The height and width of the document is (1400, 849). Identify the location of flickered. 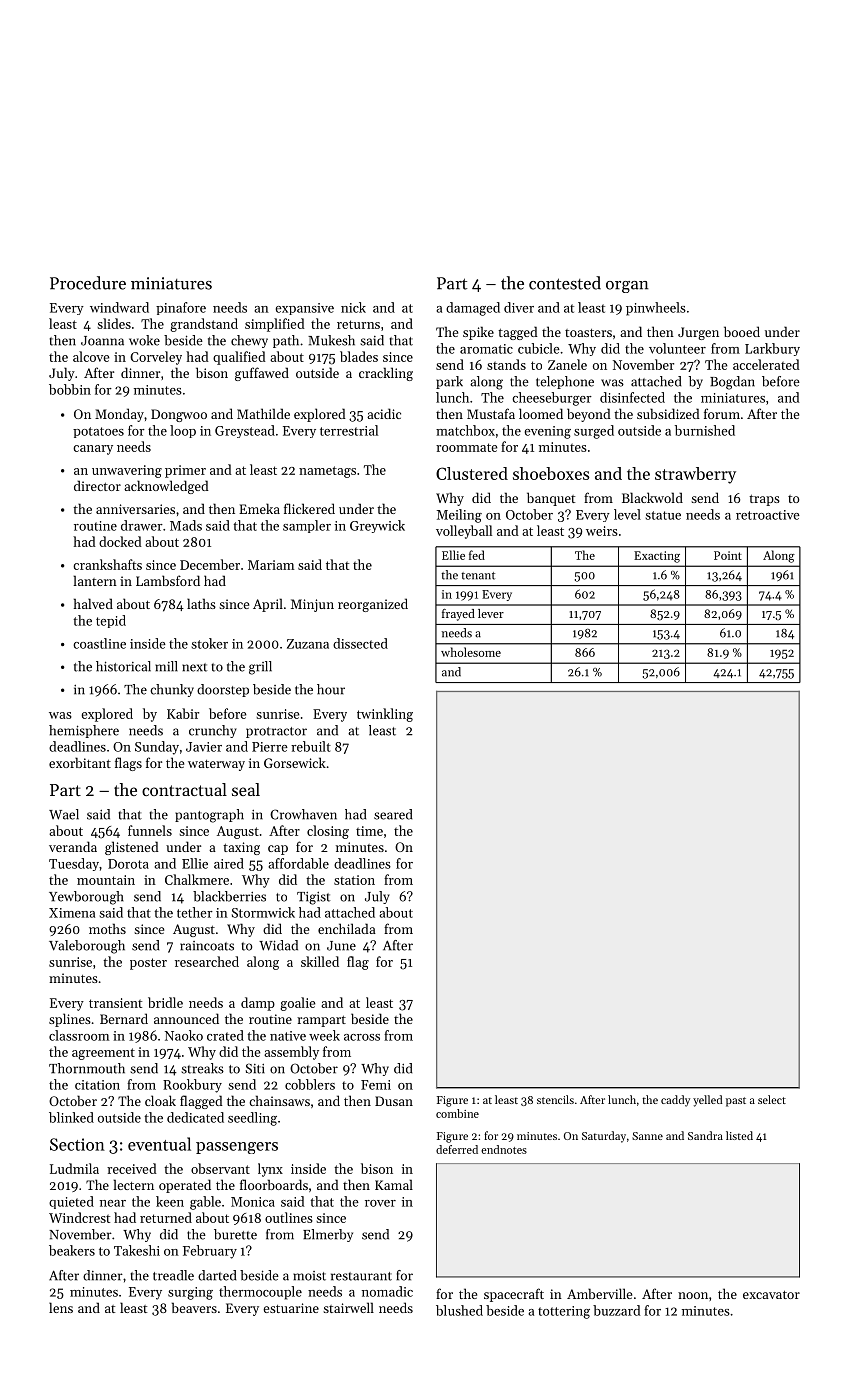
(309, 508).
